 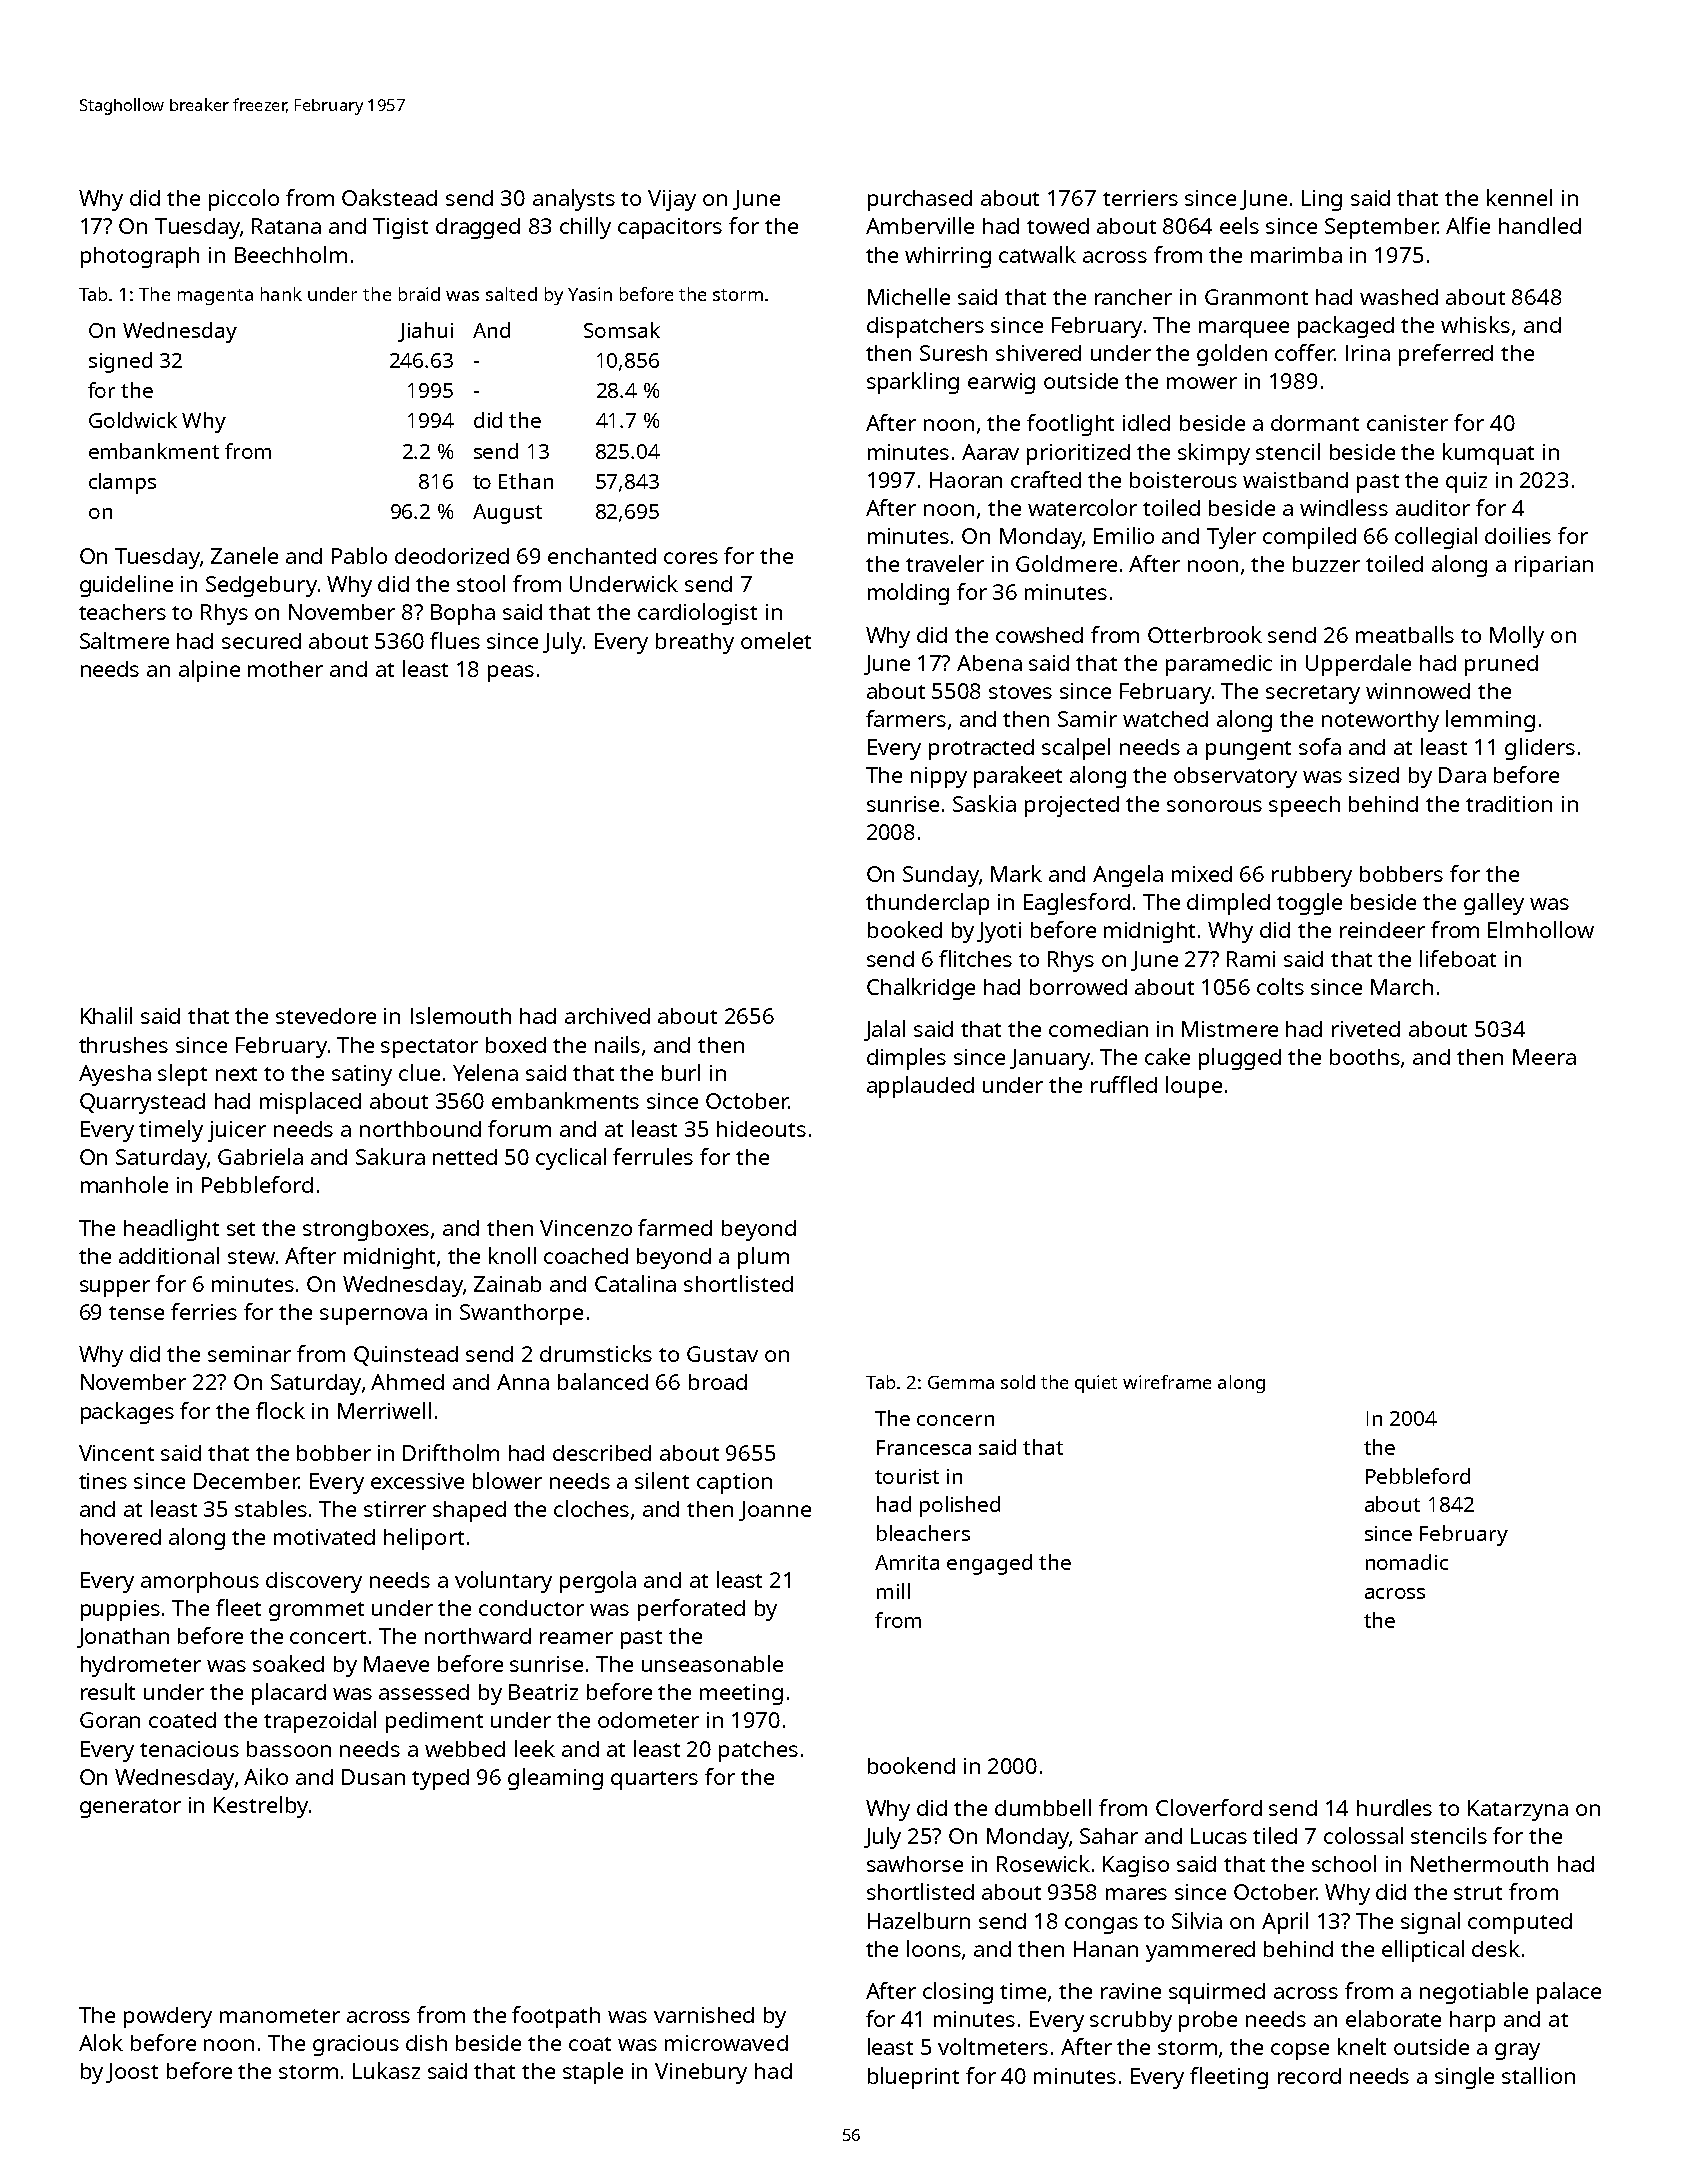 I want to click on single, so click(x=1464, y=2078).
